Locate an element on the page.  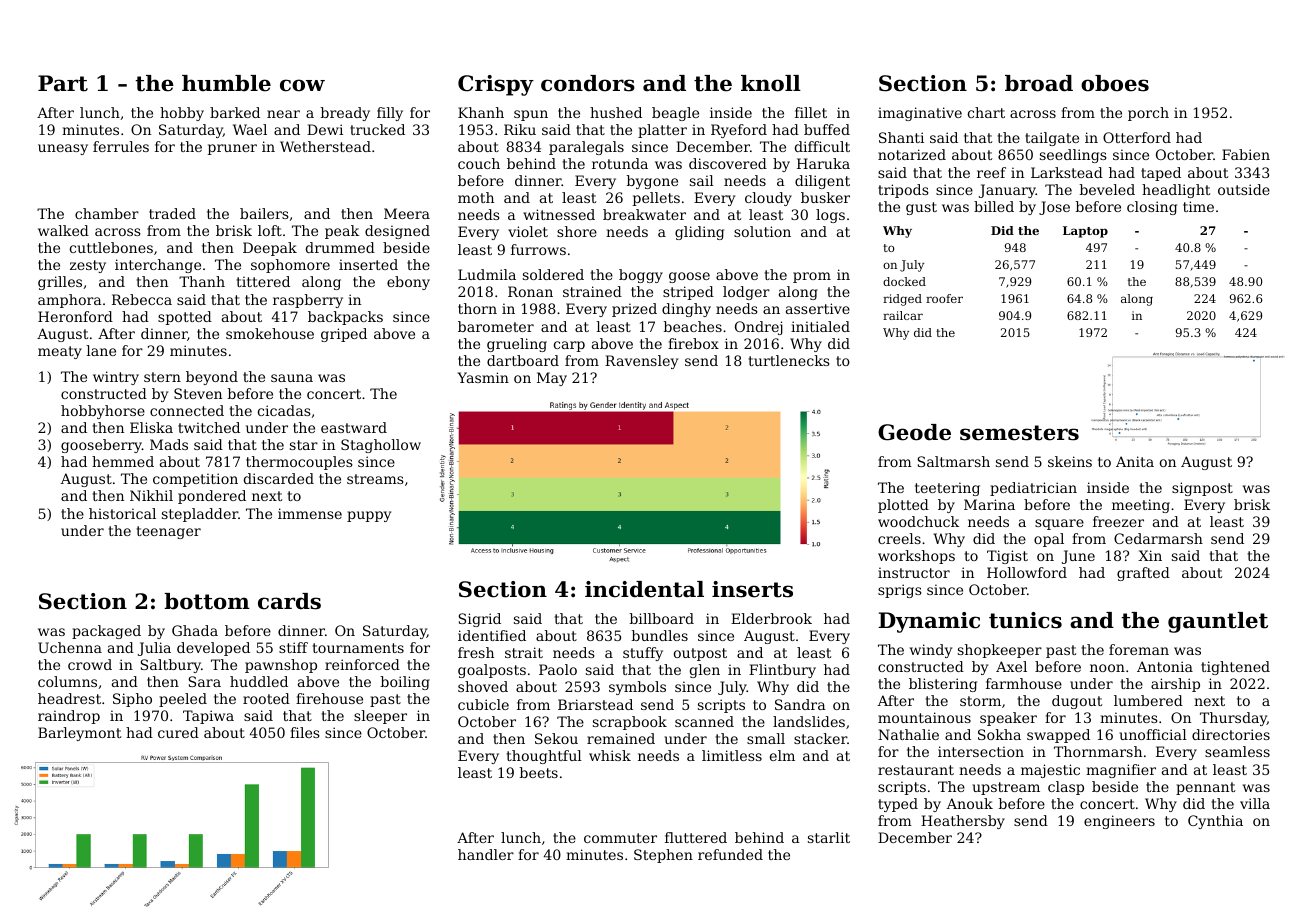
handler is located at coordinates (486, 854).
